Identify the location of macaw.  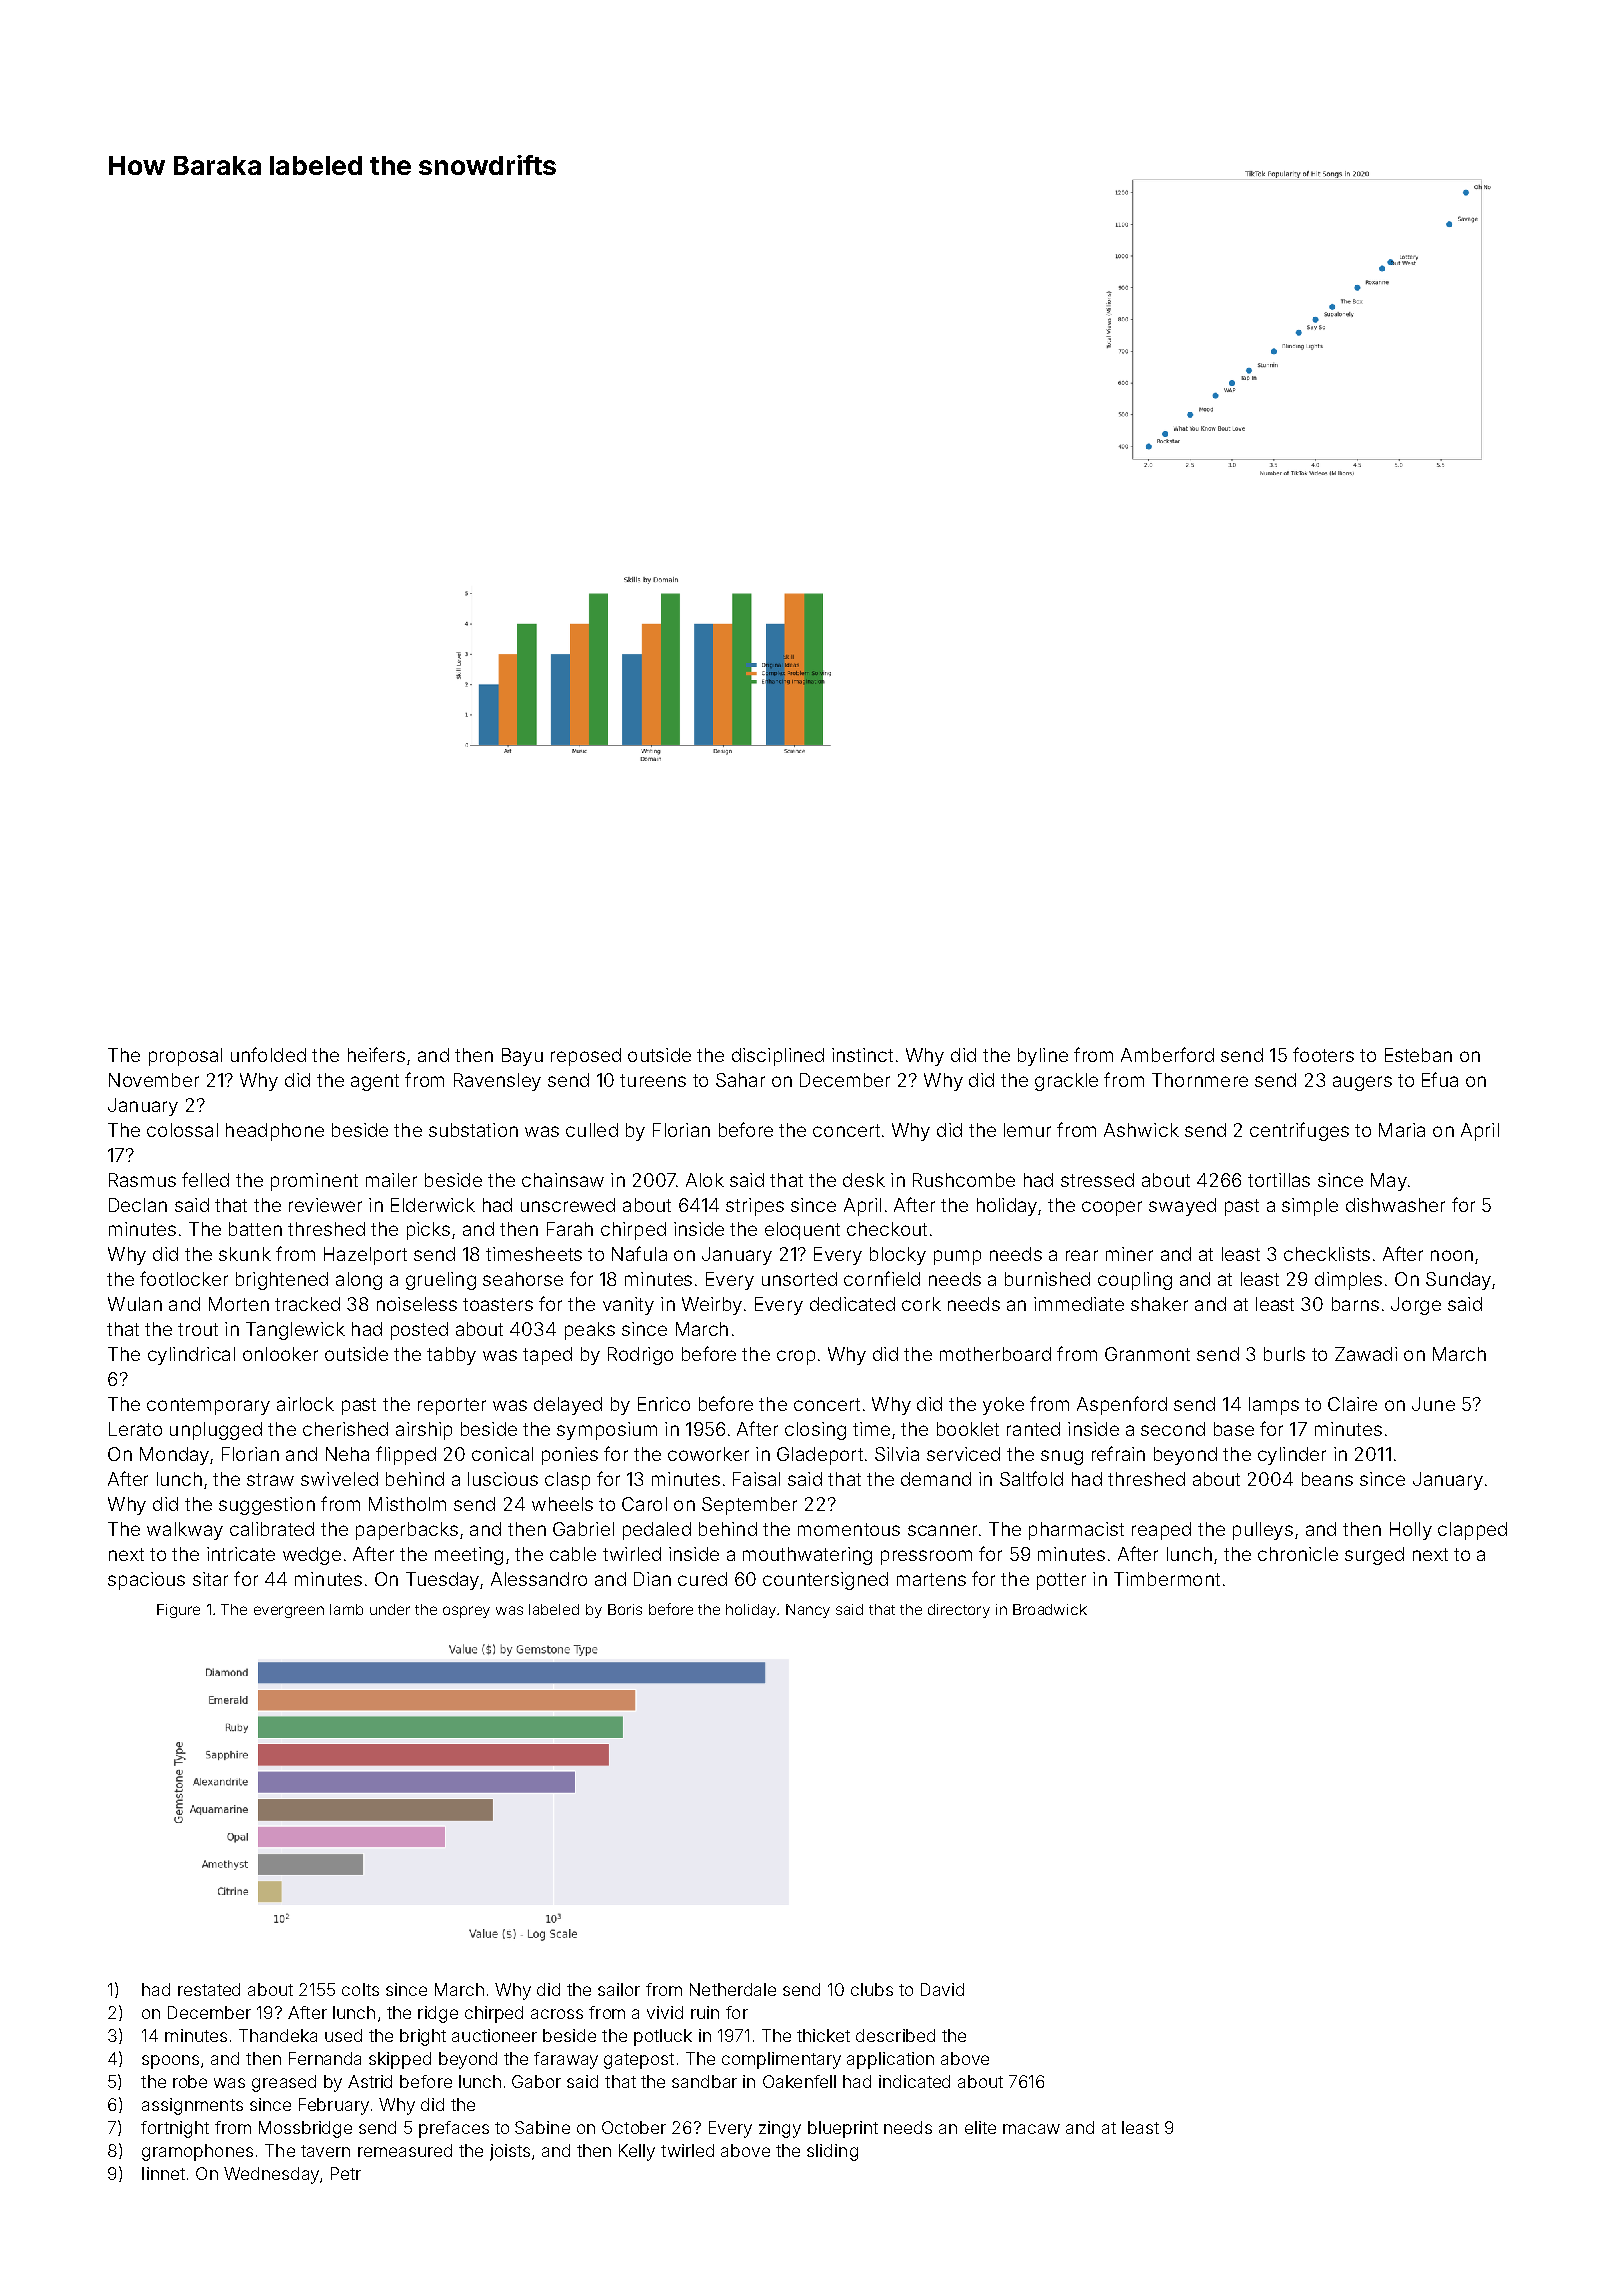
(1031, 2129).
